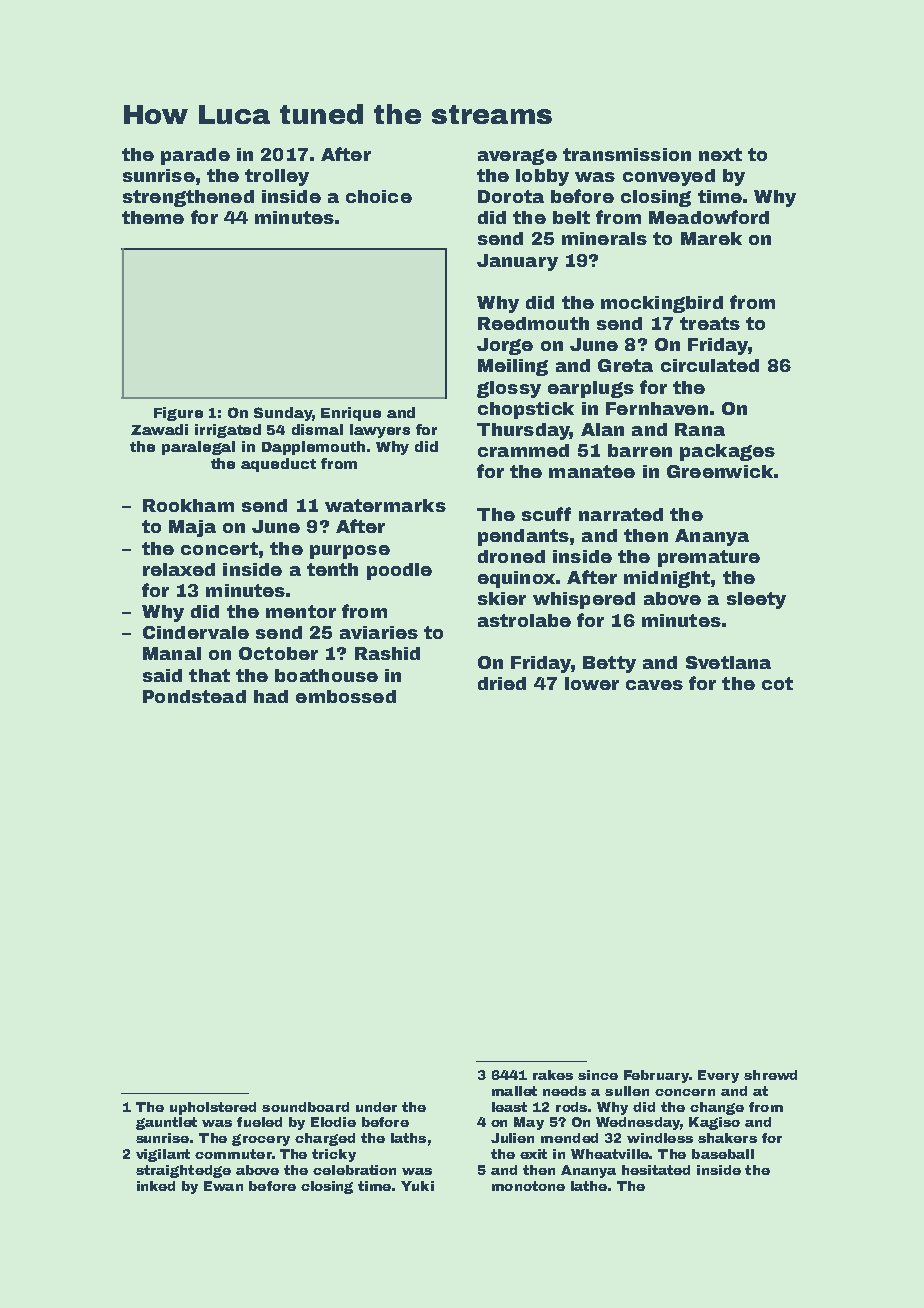 The height and width of the document is (1308, 924). I want to click on dried, so click(502, 683).
